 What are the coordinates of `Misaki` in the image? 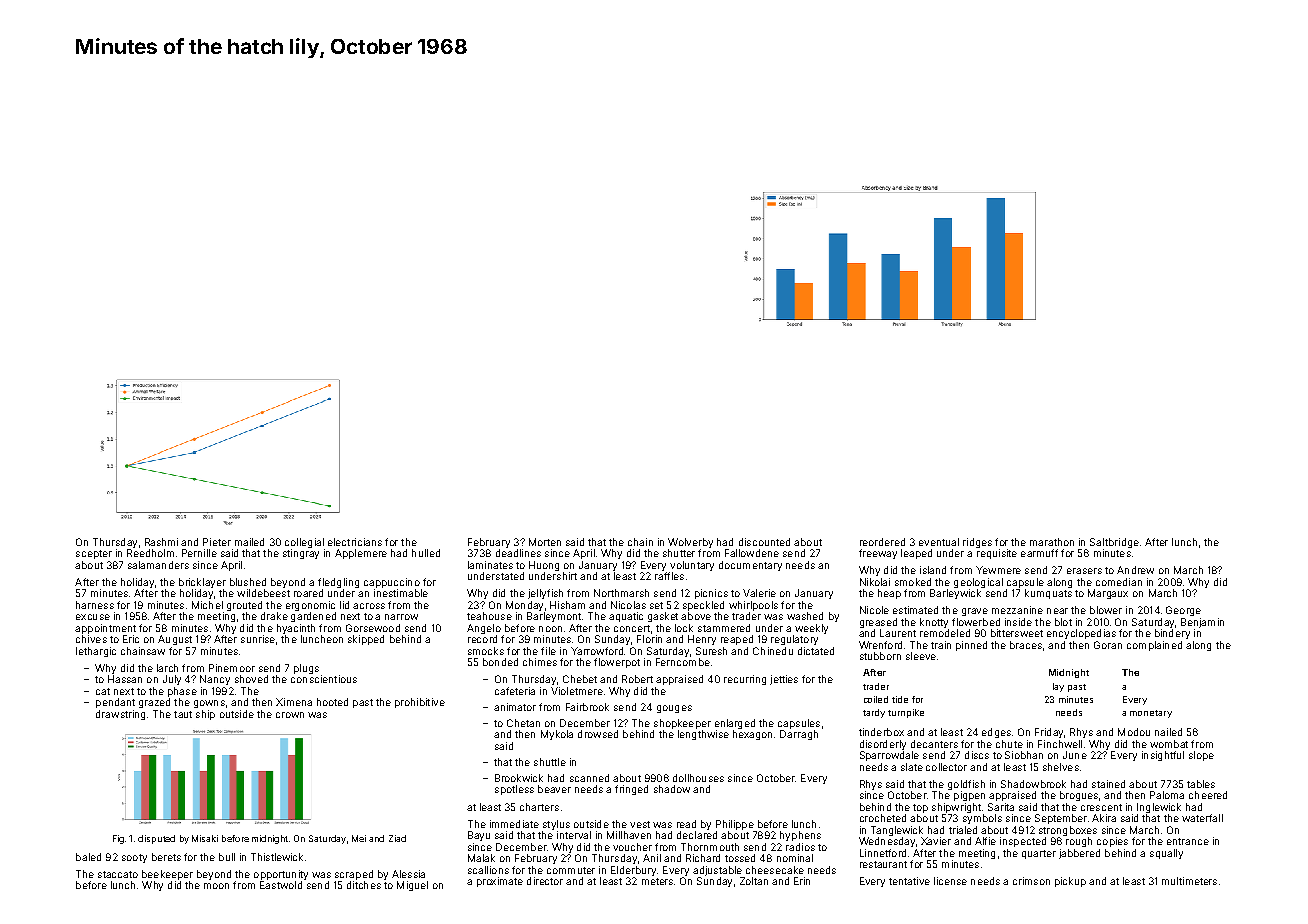 It's located at (205, 838).
